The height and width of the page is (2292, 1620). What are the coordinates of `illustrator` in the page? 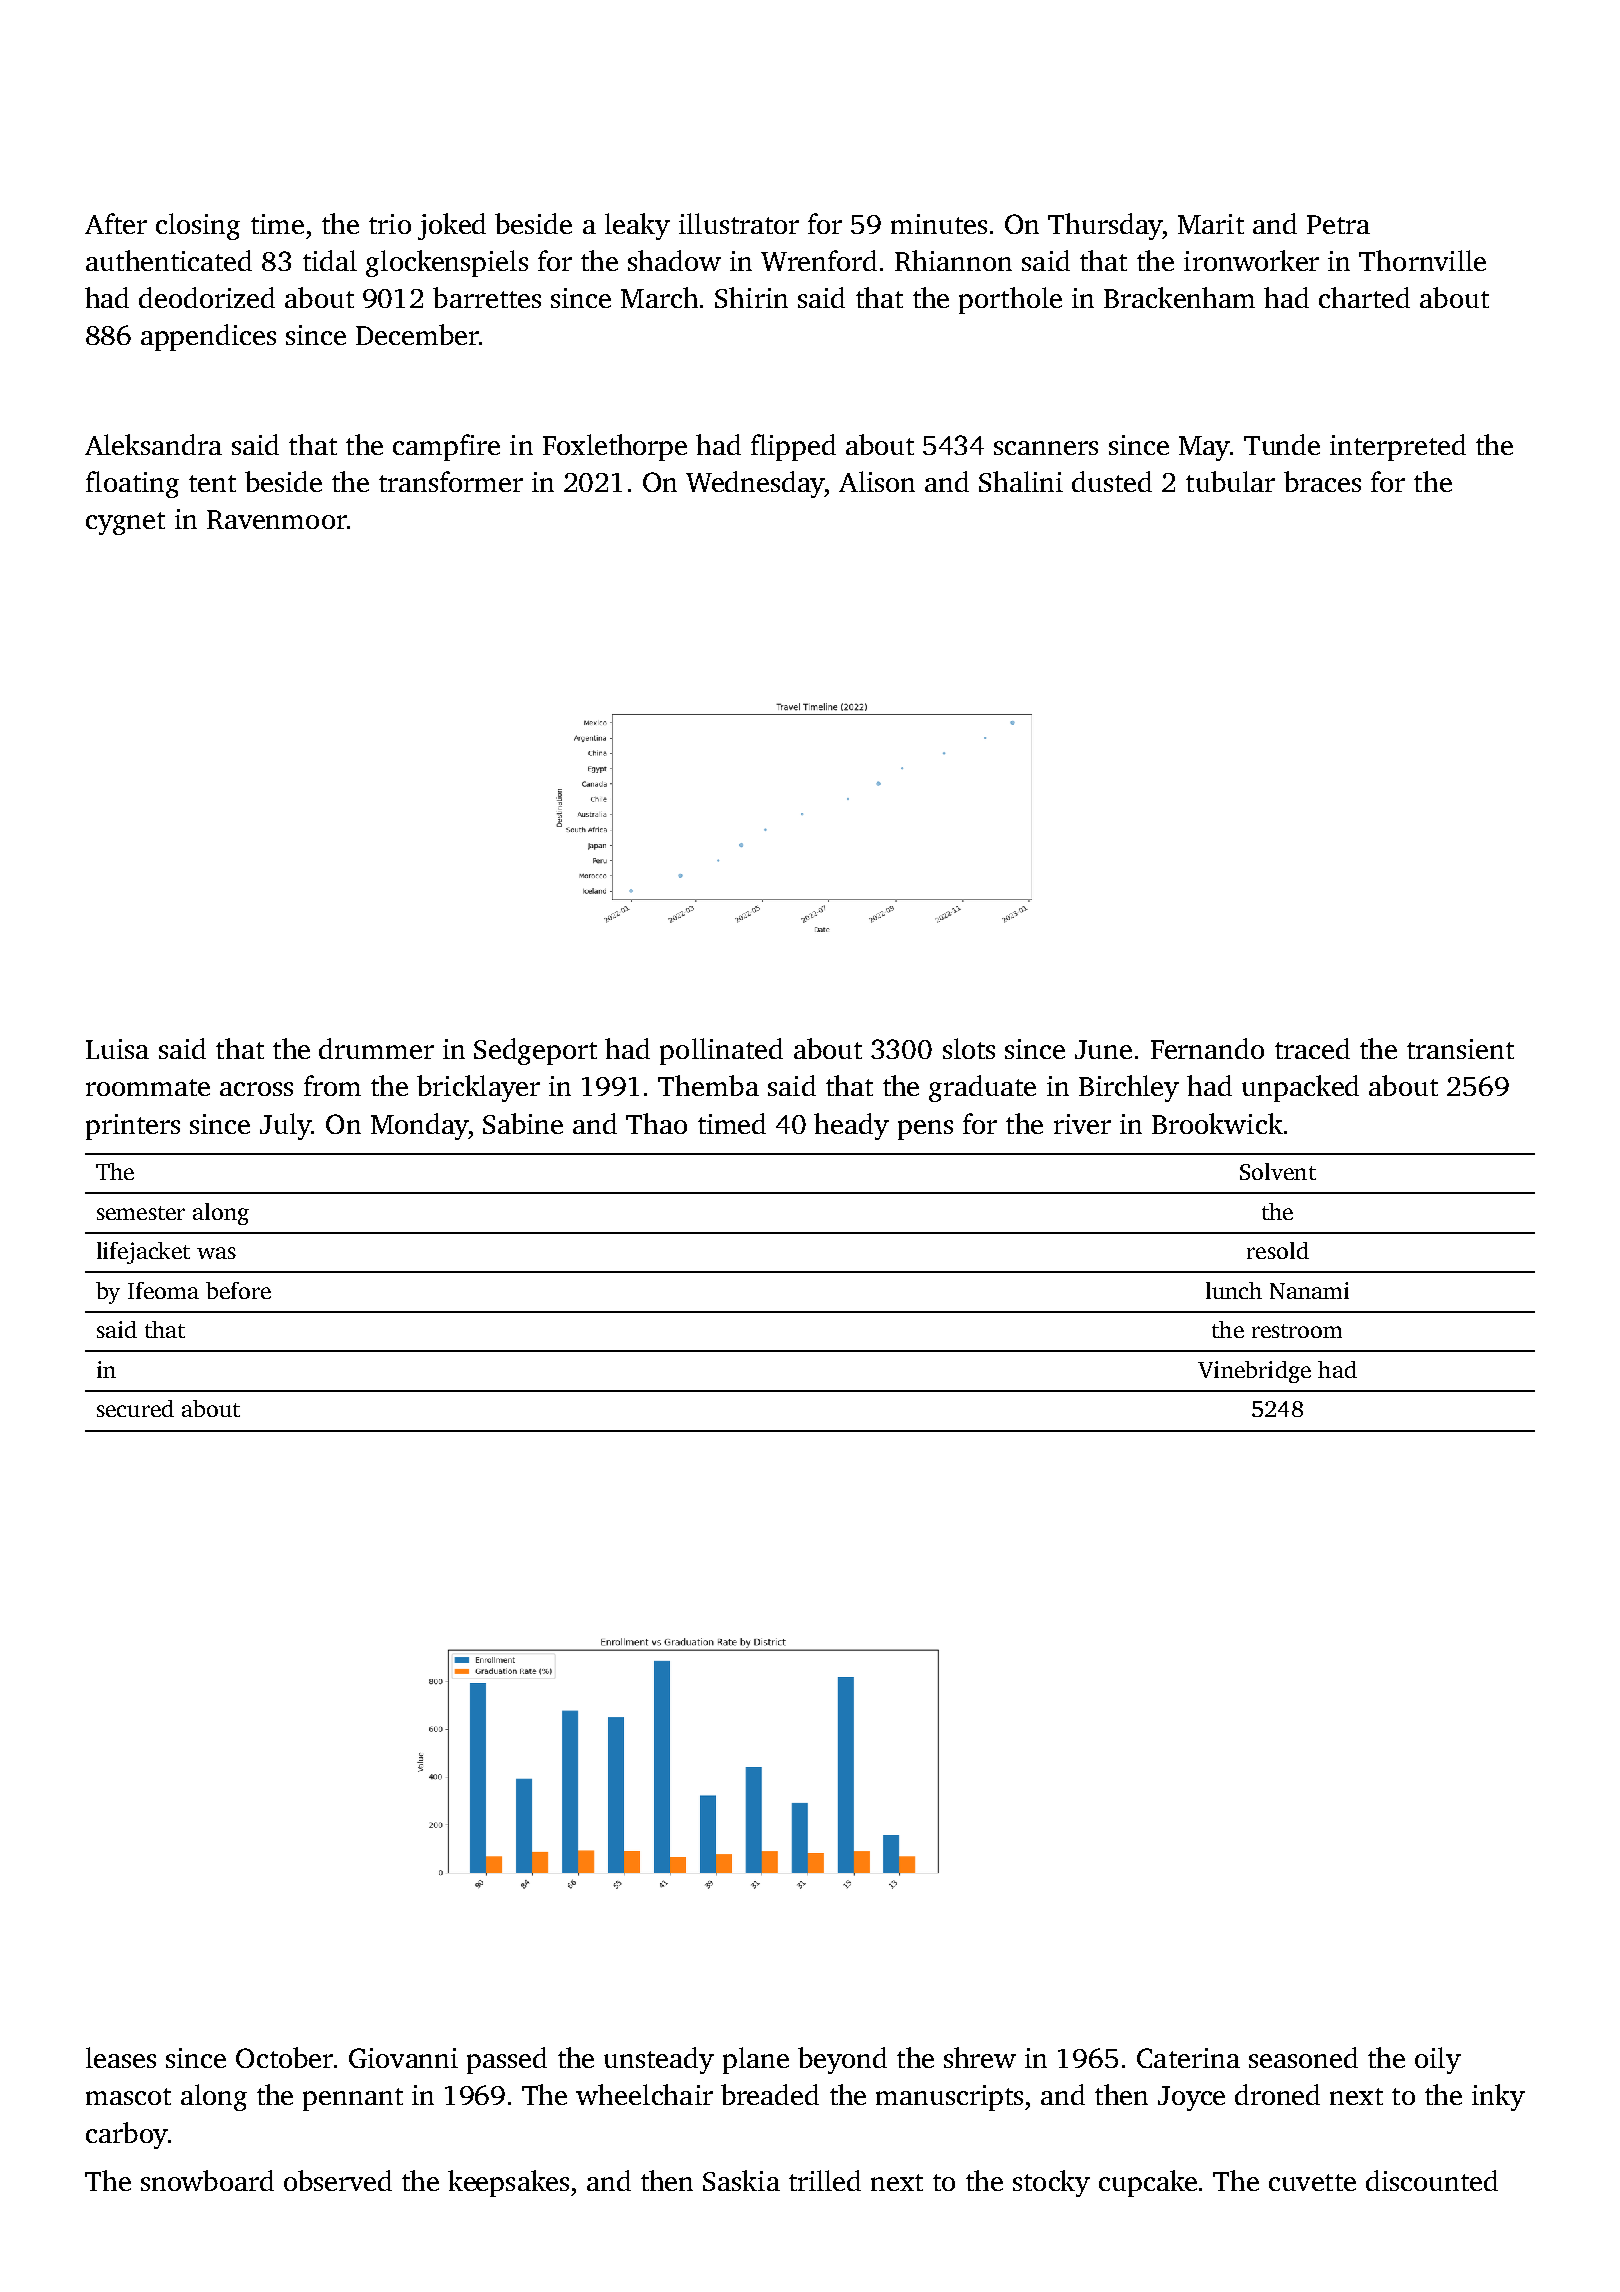 It's located at (739, 223).
